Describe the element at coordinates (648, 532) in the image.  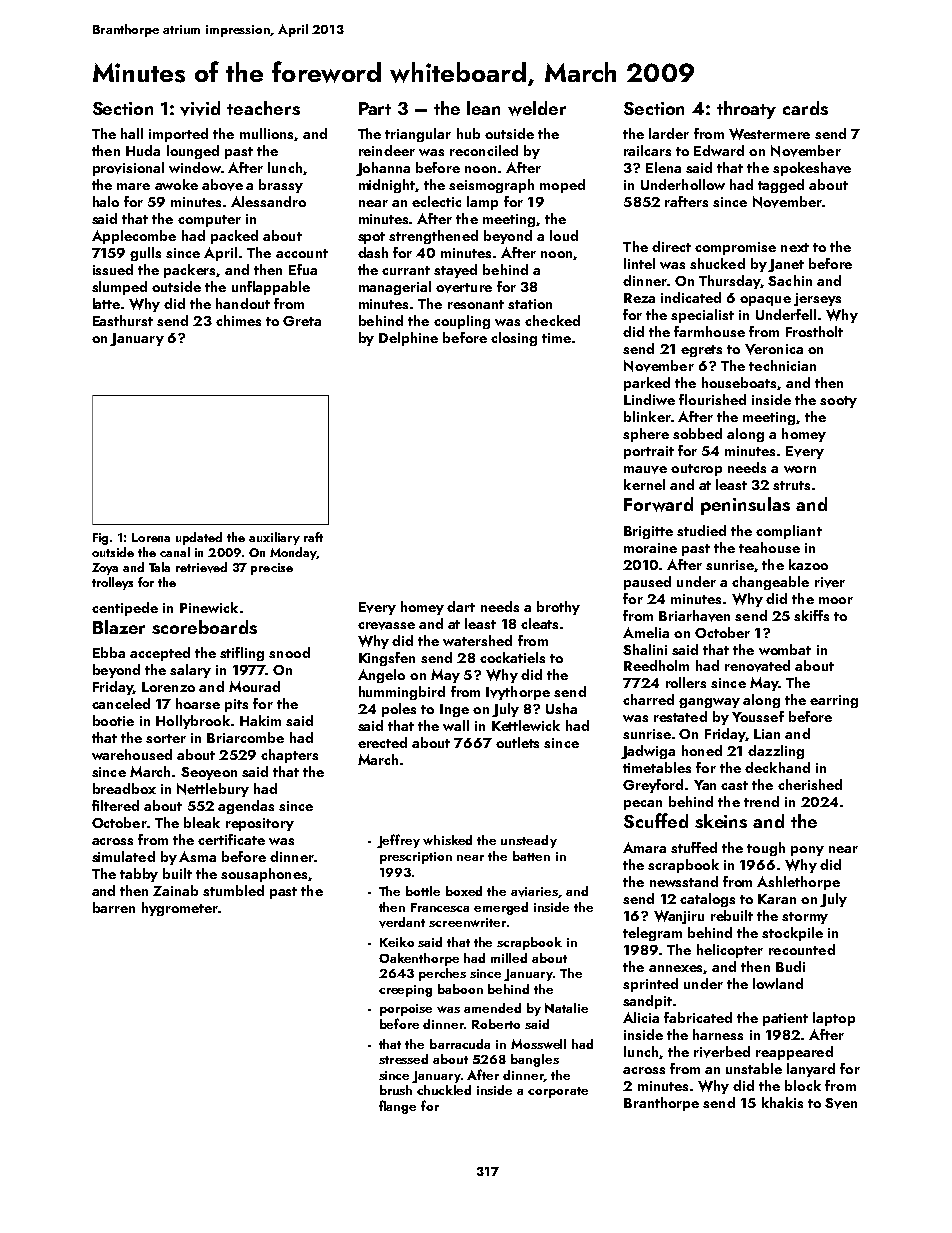
I see `Brigitte` at that location.
